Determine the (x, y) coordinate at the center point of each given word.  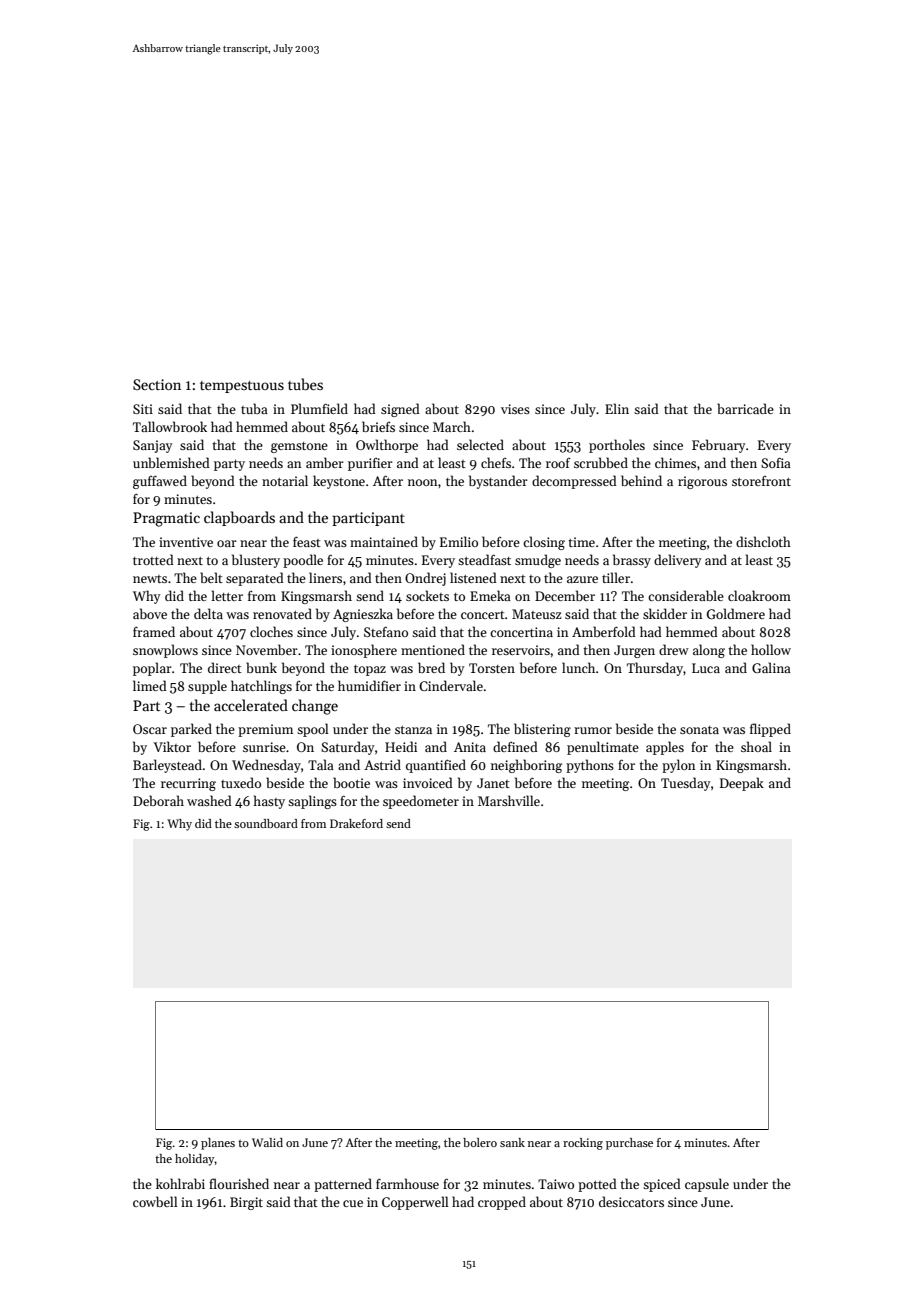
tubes (305, 384)
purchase (629, 1144)
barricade (745, 408)
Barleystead (167, 766)
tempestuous (242, 387)
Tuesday (685, 784)
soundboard (266, 823)
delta (208, 613)
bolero (480, 1142)
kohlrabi (180, 1183)
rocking (583, 1144)
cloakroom (759, 595)
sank (512, 1142)
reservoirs (521, 650)
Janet (493, 783)
